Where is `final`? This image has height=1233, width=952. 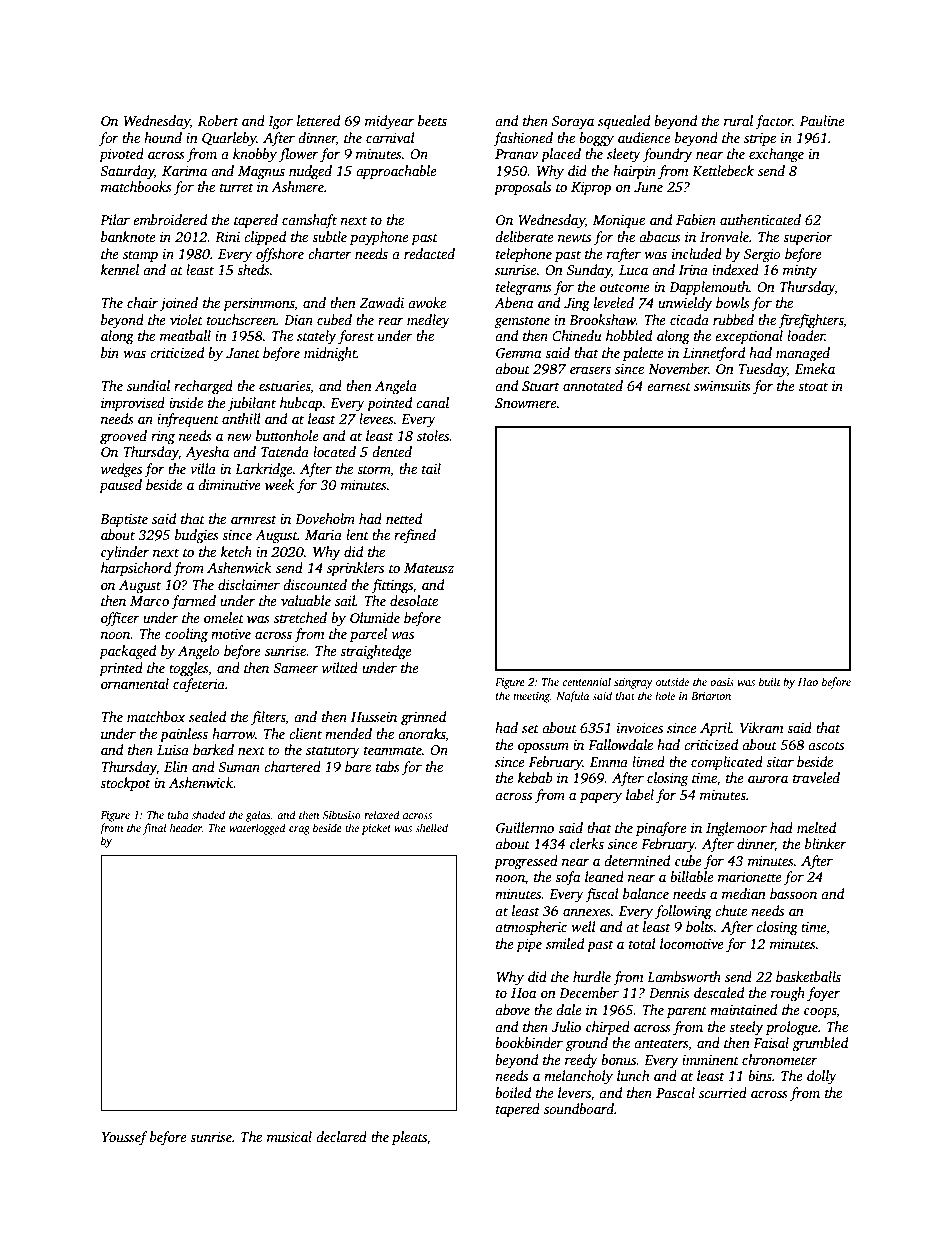 final is located at coordinates (154, 829).
